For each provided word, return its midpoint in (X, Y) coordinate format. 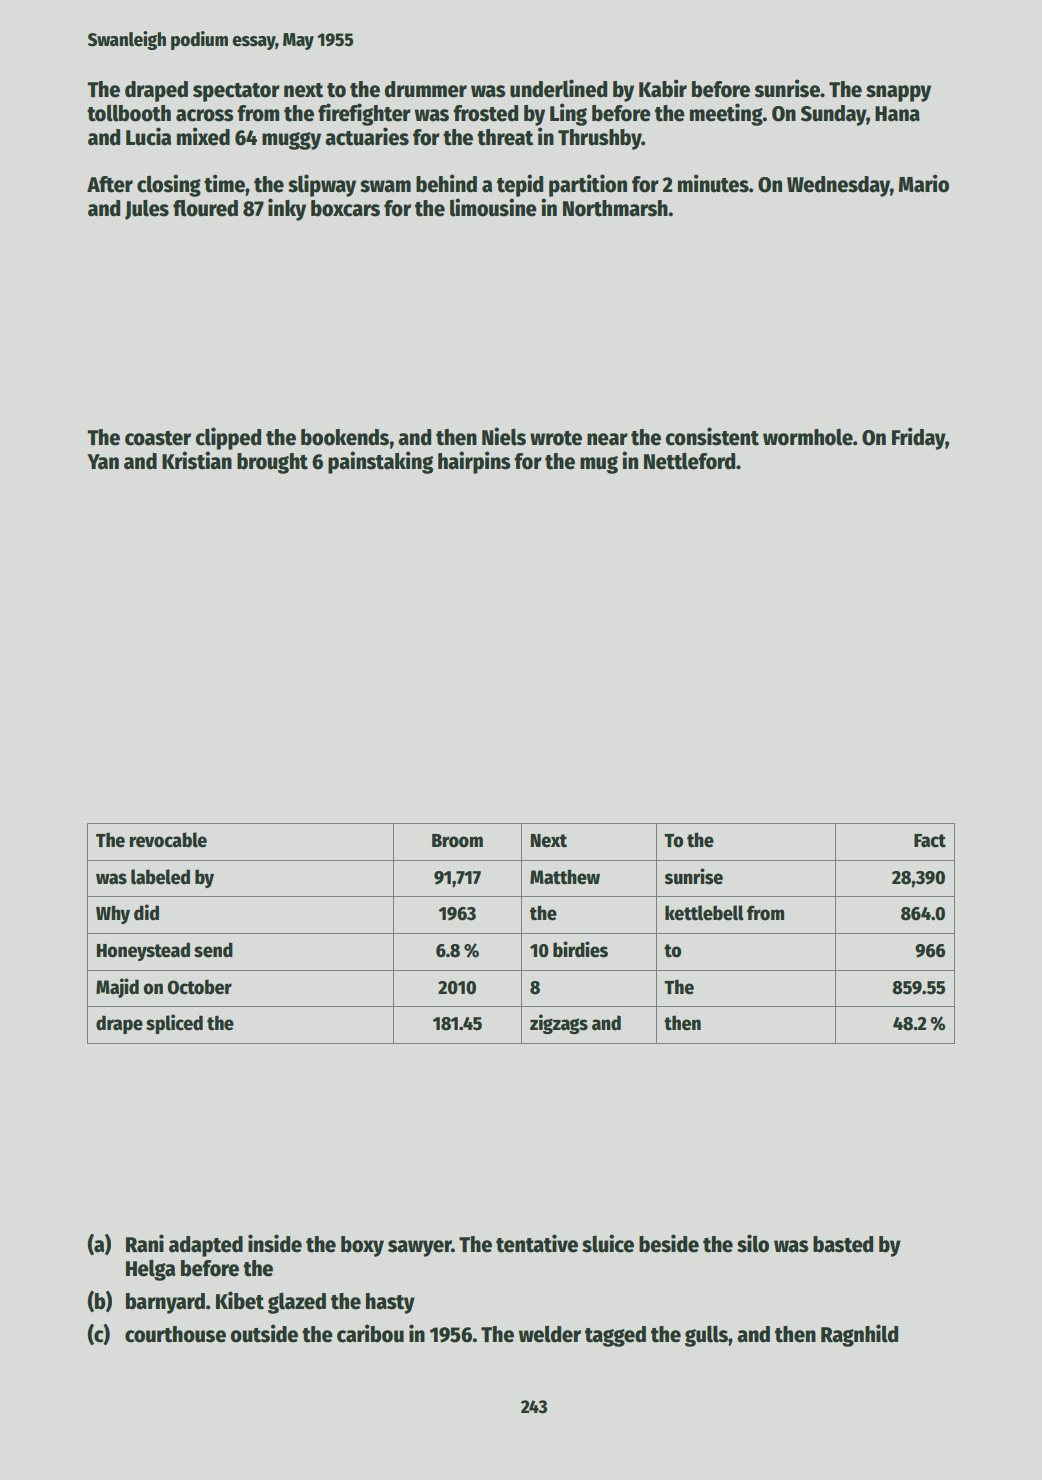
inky (287, 209)
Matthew (565, 877)
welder (550, 1334)
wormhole (808, 437)
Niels (504, 436)
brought (272, 463)
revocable (168, 840)
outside (264, 1333)
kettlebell (704, 913)
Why (113, 914)
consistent (712, 436)
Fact (930, 841)
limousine (493, 207)
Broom (457, 841)
